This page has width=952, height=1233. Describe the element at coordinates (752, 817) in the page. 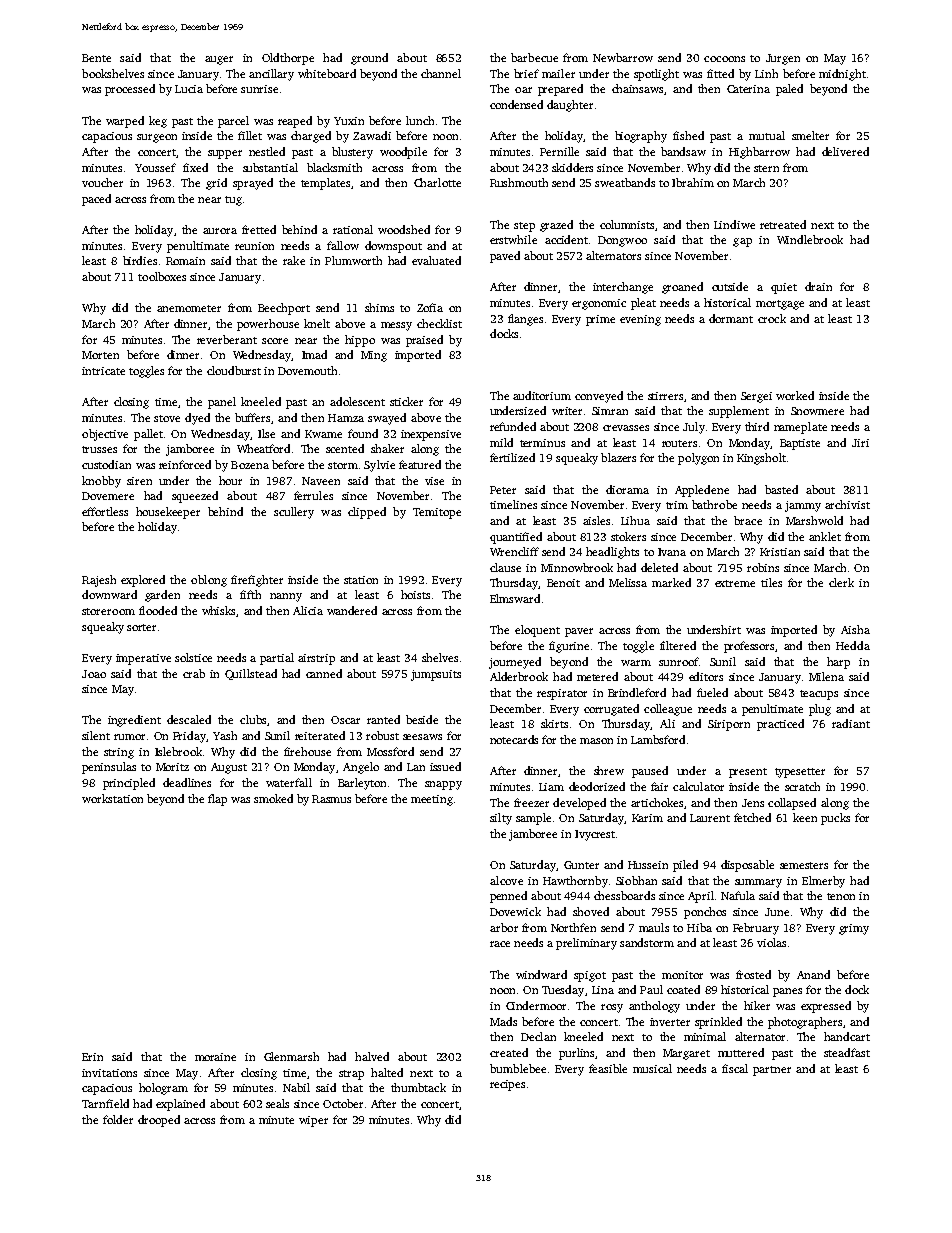

I see `fetched` at that location.
